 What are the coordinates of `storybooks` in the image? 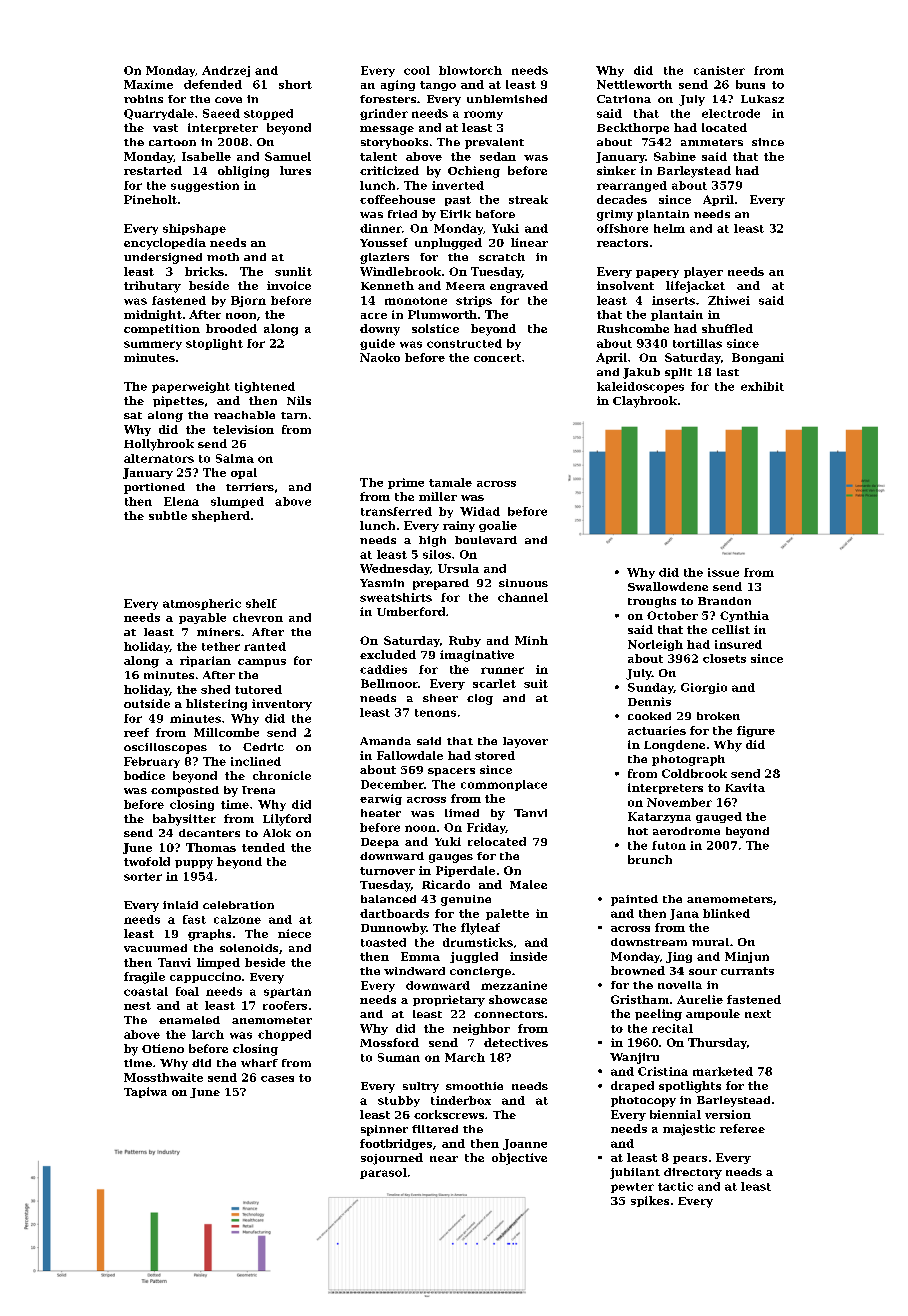 It's located at (394, 143).
